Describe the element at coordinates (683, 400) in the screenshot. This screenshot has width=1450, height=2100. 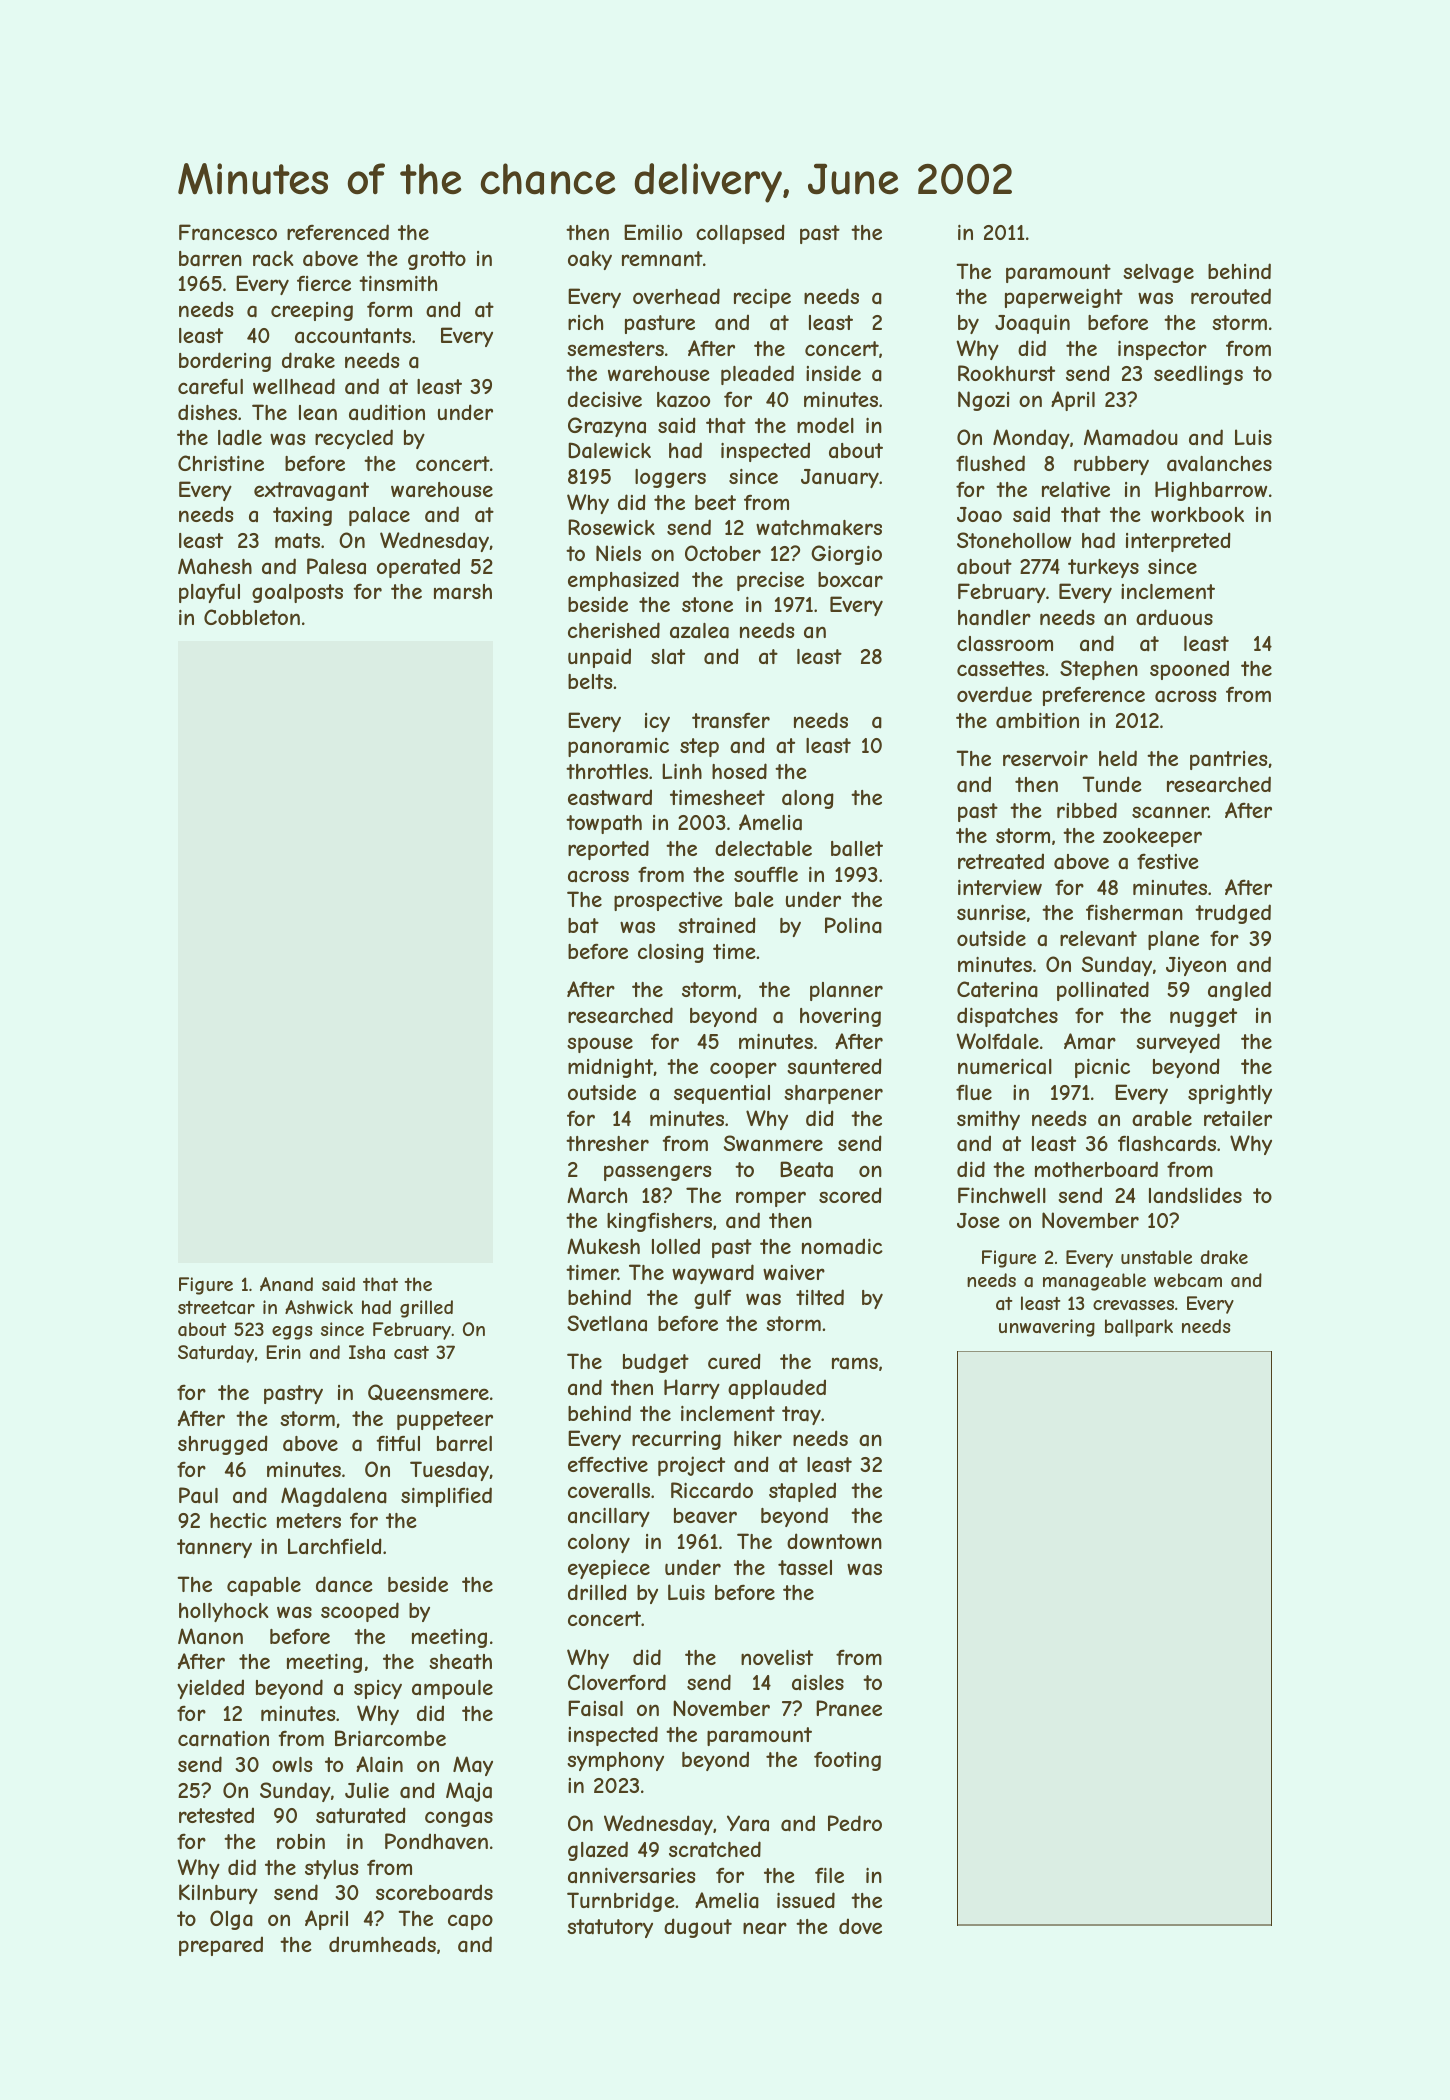
I see `kazoo` at that location.
